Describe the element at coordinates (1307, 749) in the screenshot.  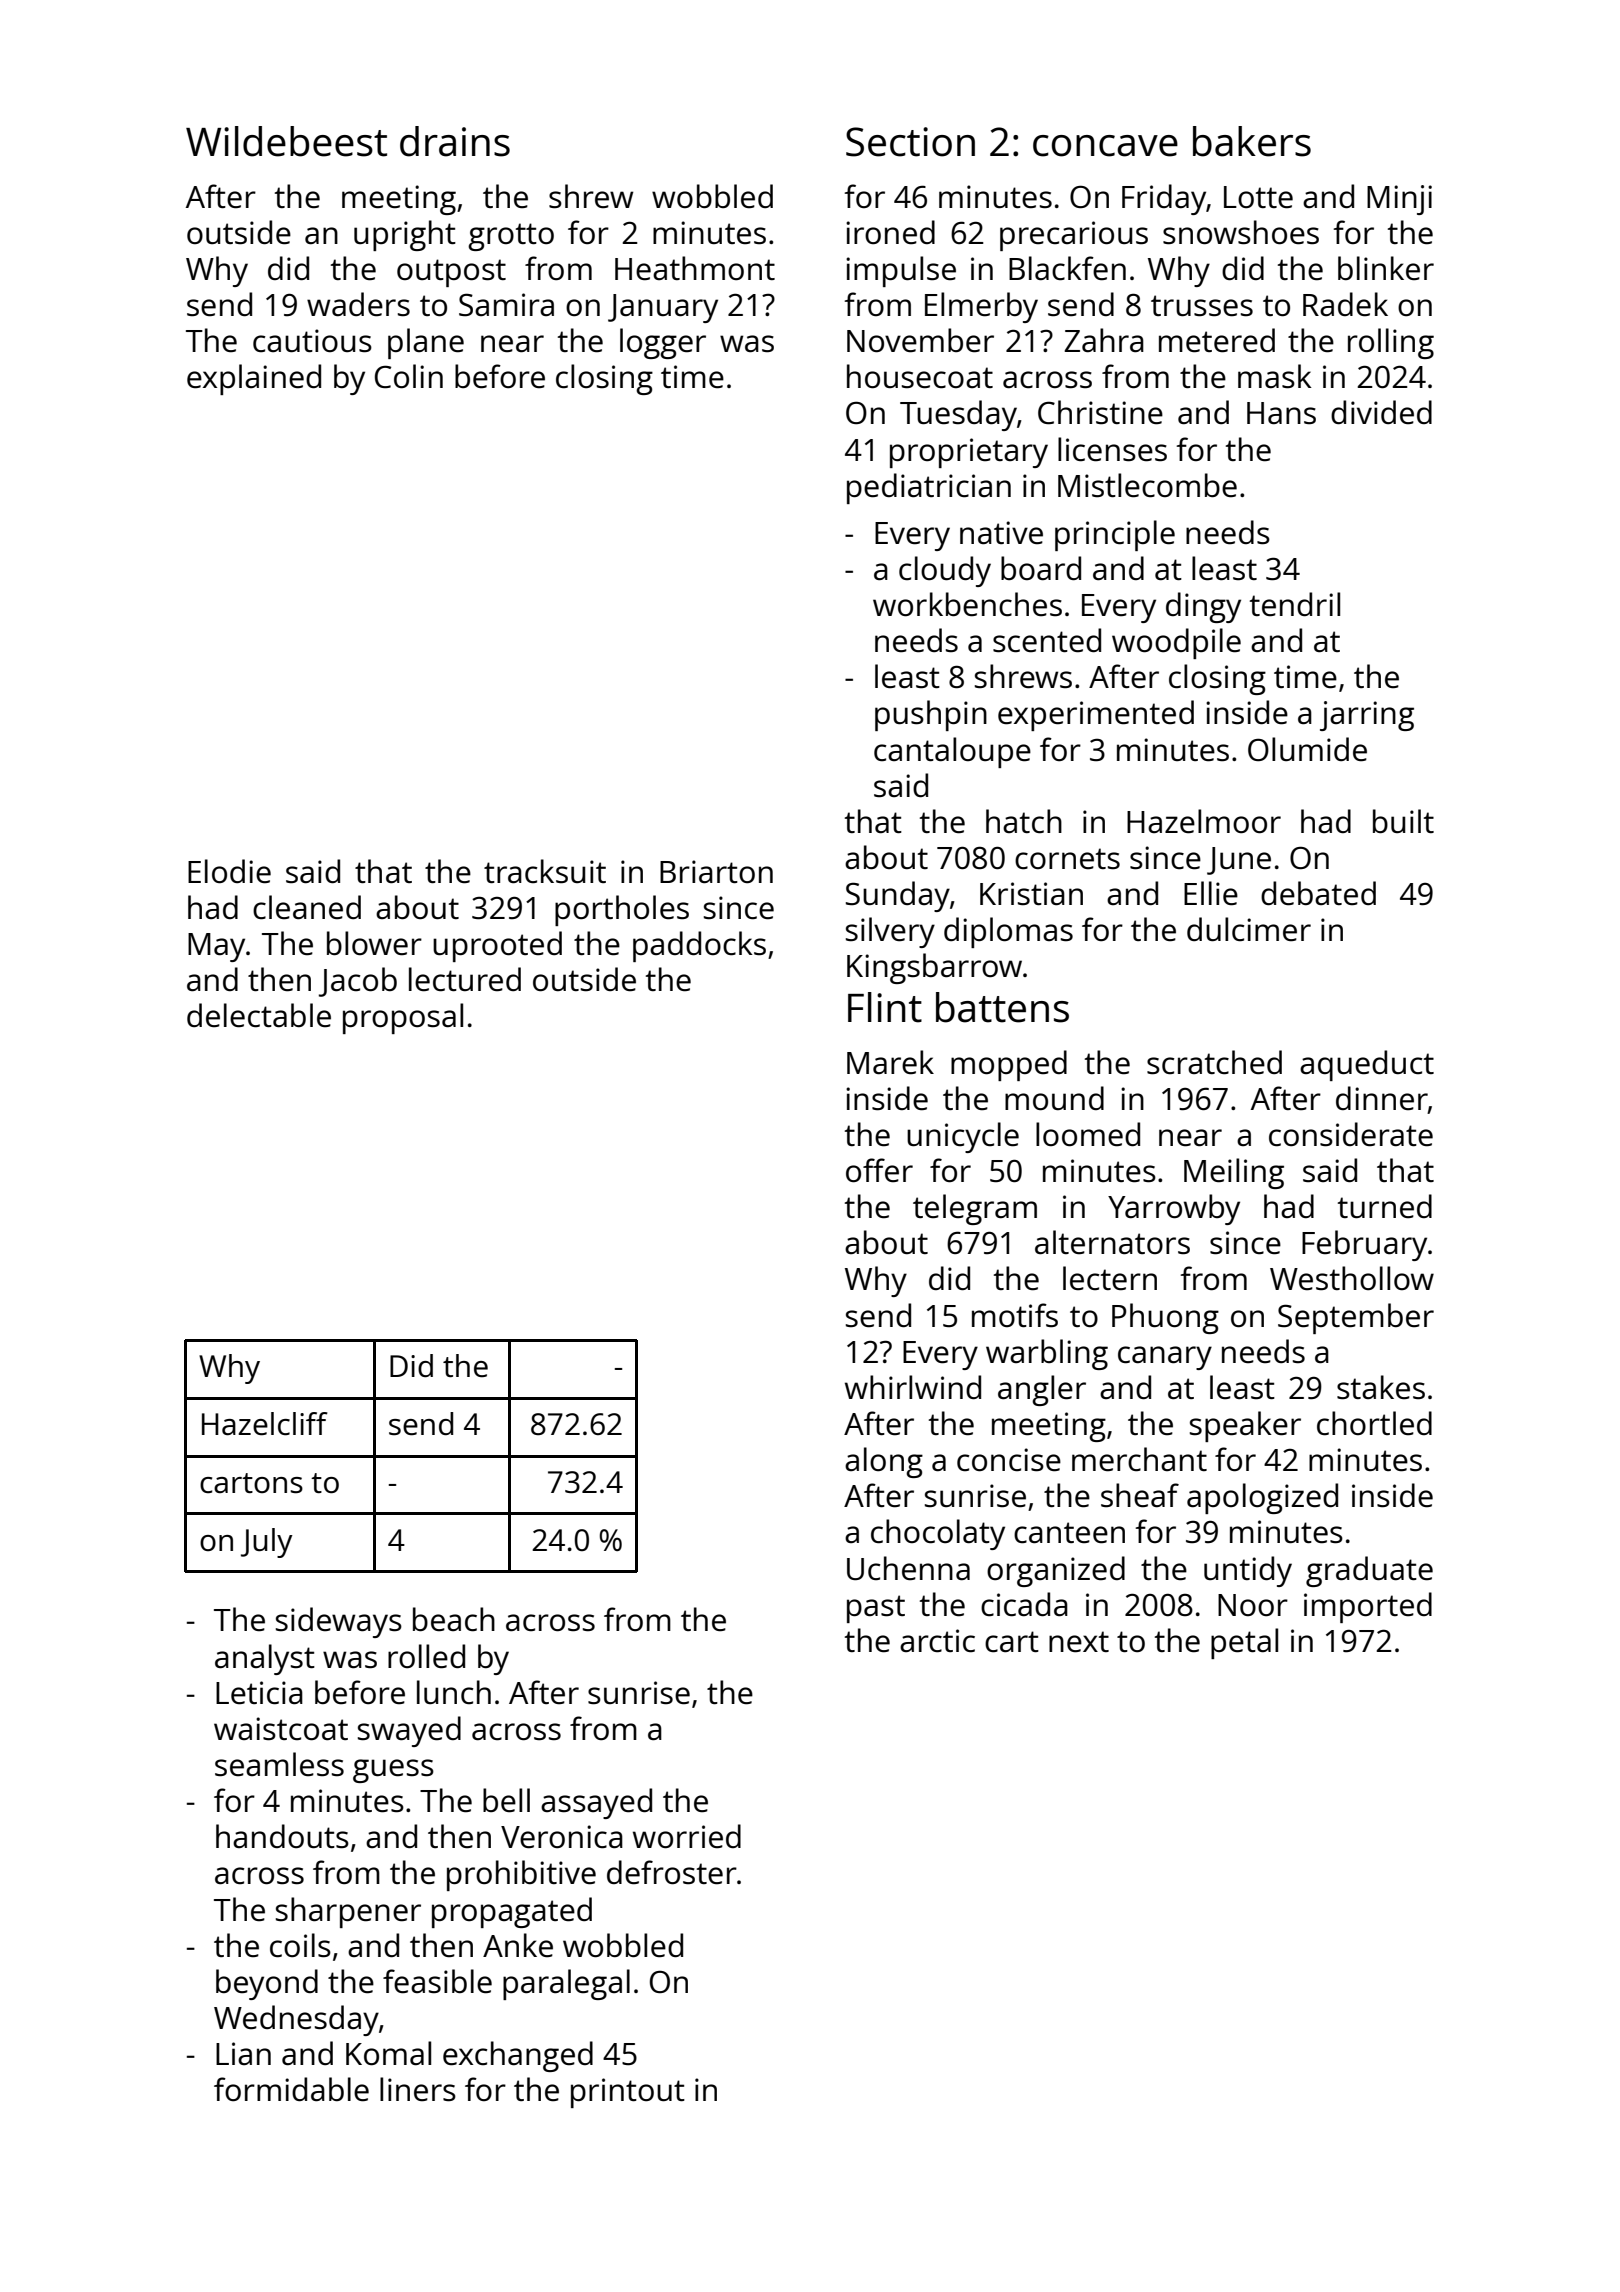
I see `Olumide` at that location.
